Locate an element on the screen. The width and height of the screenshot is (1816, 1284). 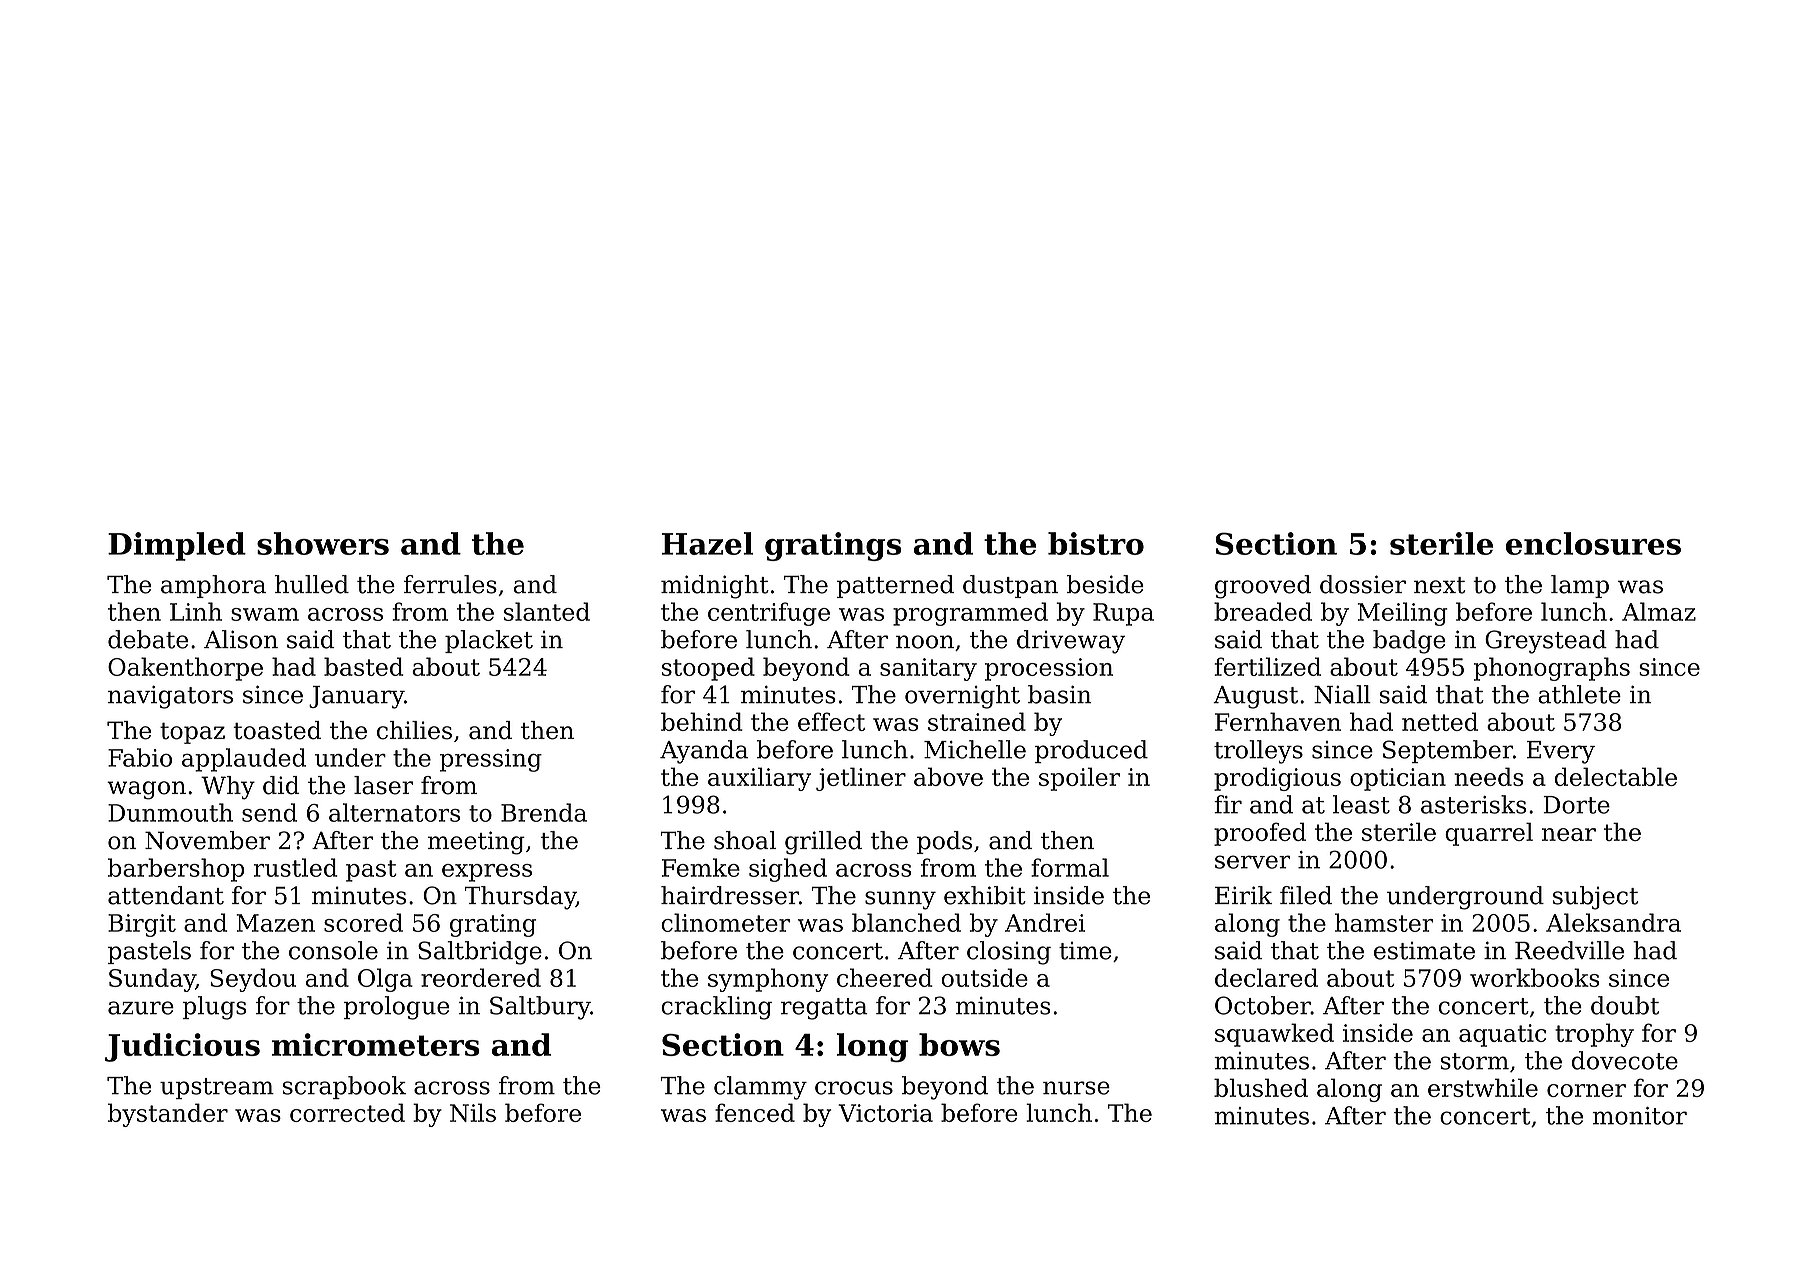
bystander is located at coordinates (168, 1115).
